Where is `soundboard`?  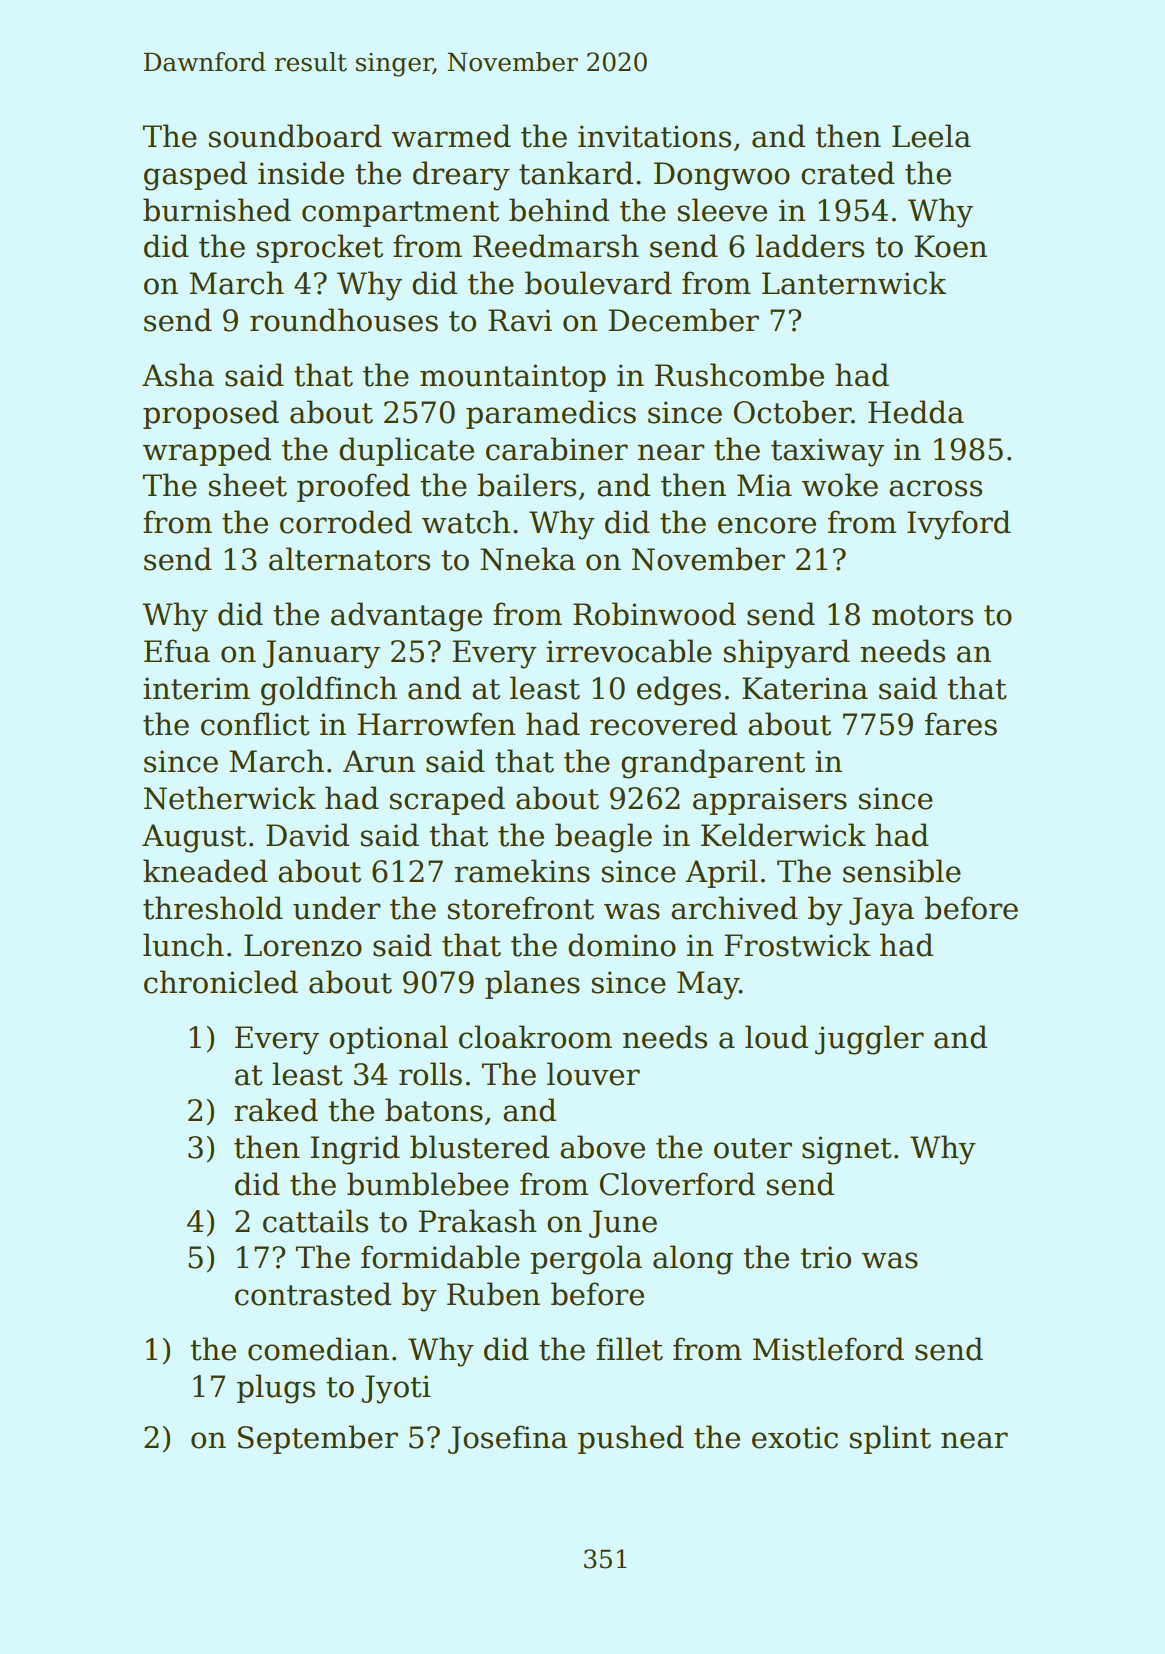
soundboard is located at coordinates (295, 136).
